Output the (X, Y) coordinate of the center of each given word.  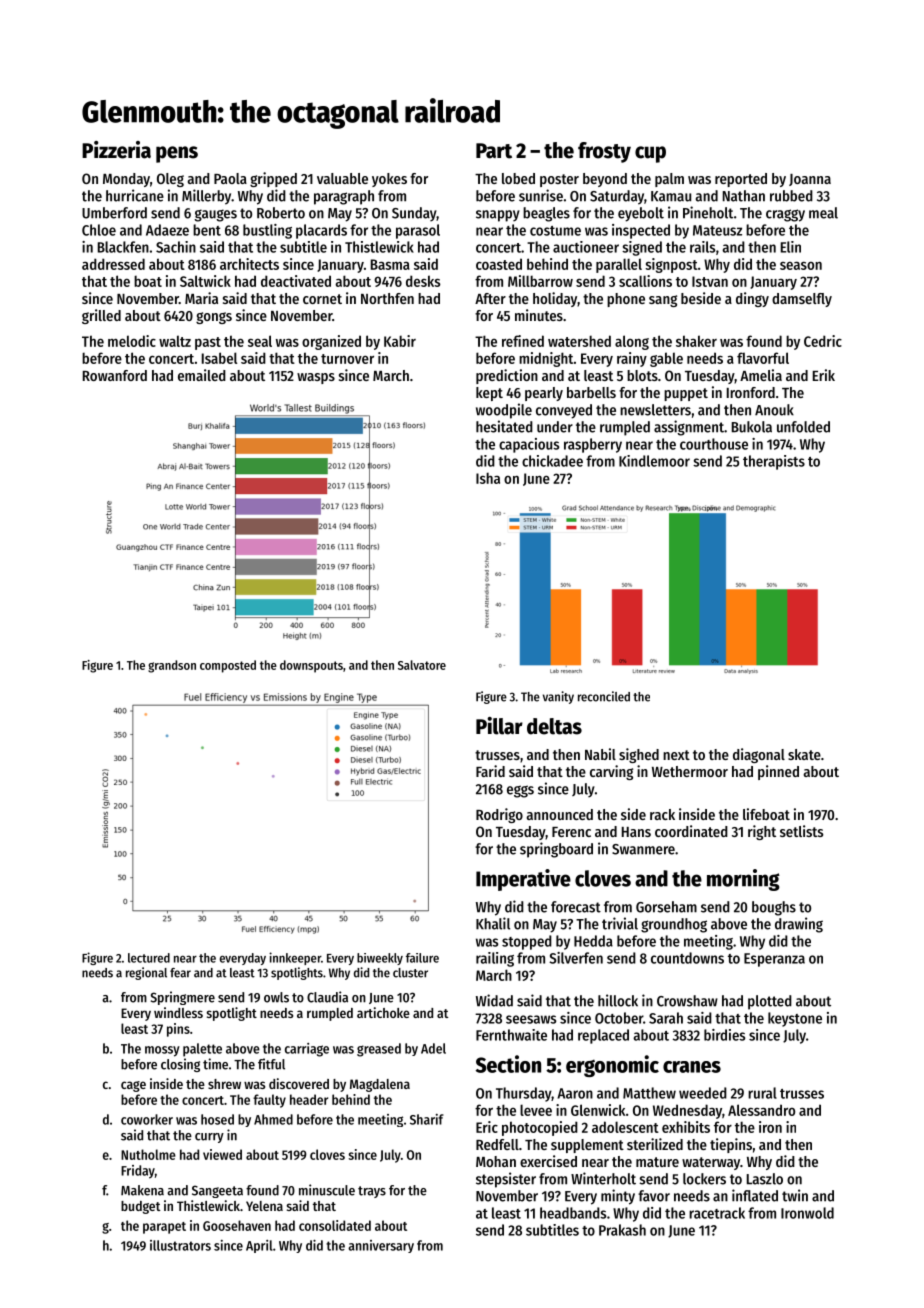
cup (650, 154)
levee (536, 1110)
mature (657, 1162)
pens (177, 154)
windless (178, 1012)
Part (494, 151)
